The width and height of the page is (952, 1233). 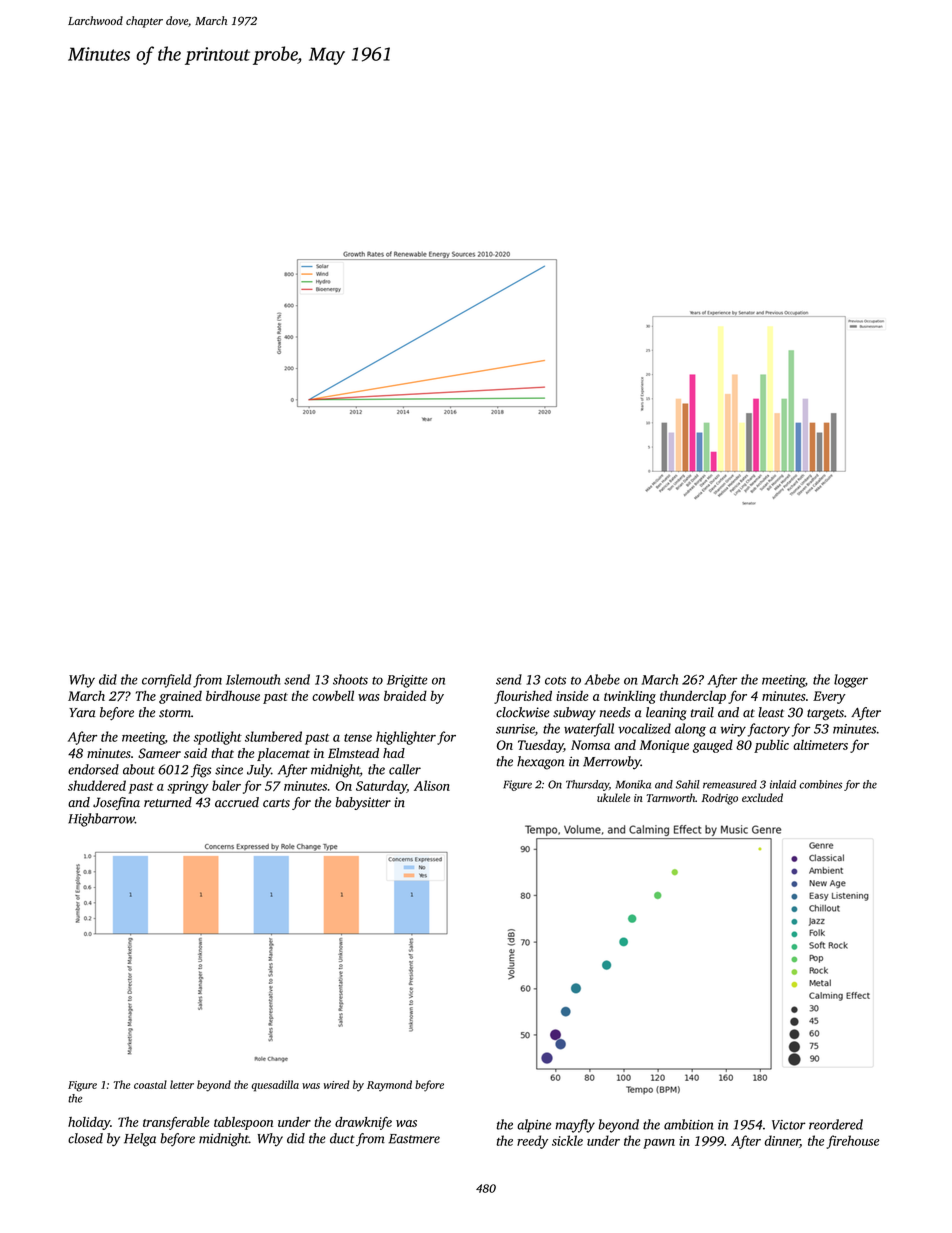 What do you see at coordinates (851, 681) in the page?
I see `logger` at bounding box center [851, 681].
